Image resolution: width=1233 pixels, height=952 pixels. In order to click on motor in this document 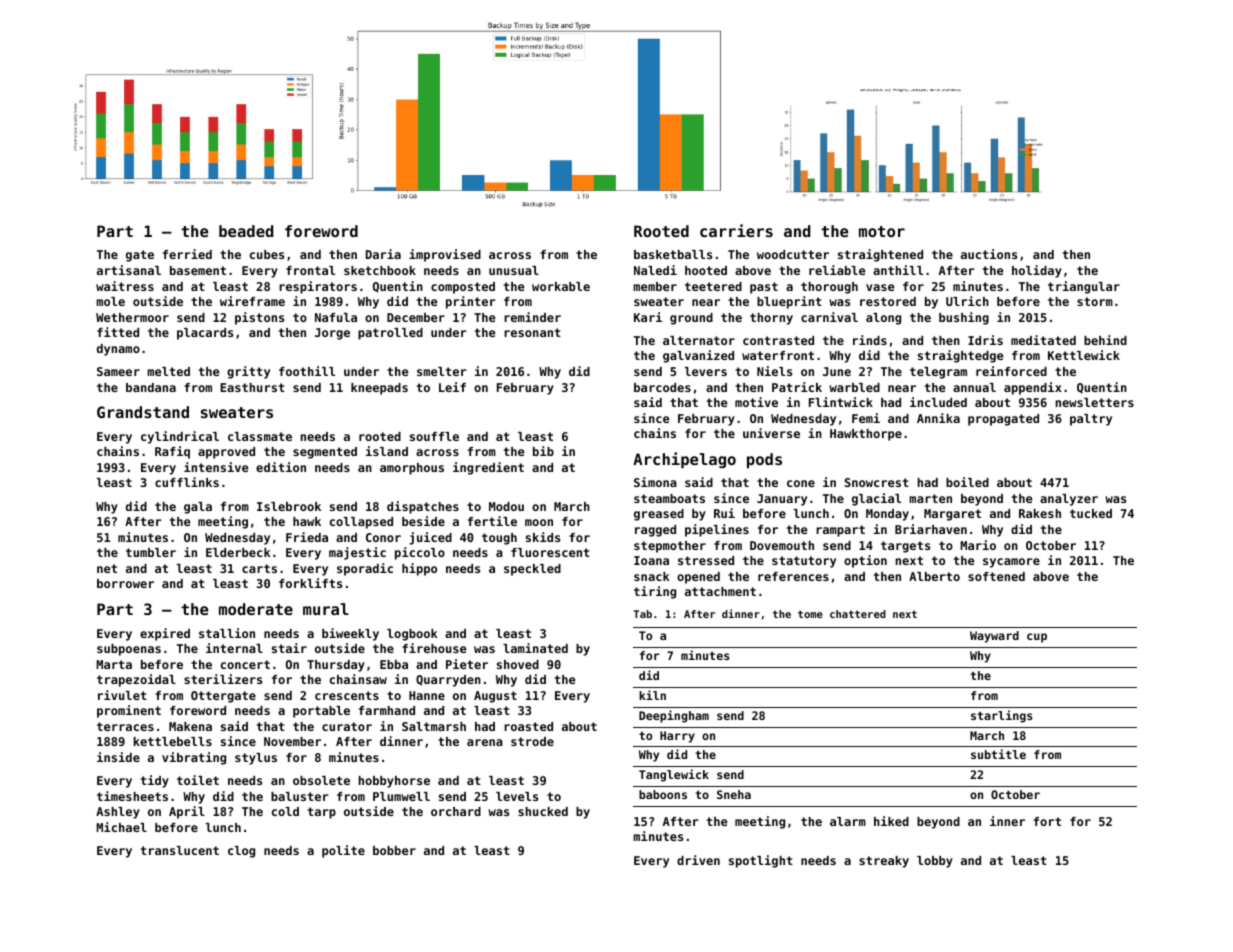, I will do `click(882, 231)`.
